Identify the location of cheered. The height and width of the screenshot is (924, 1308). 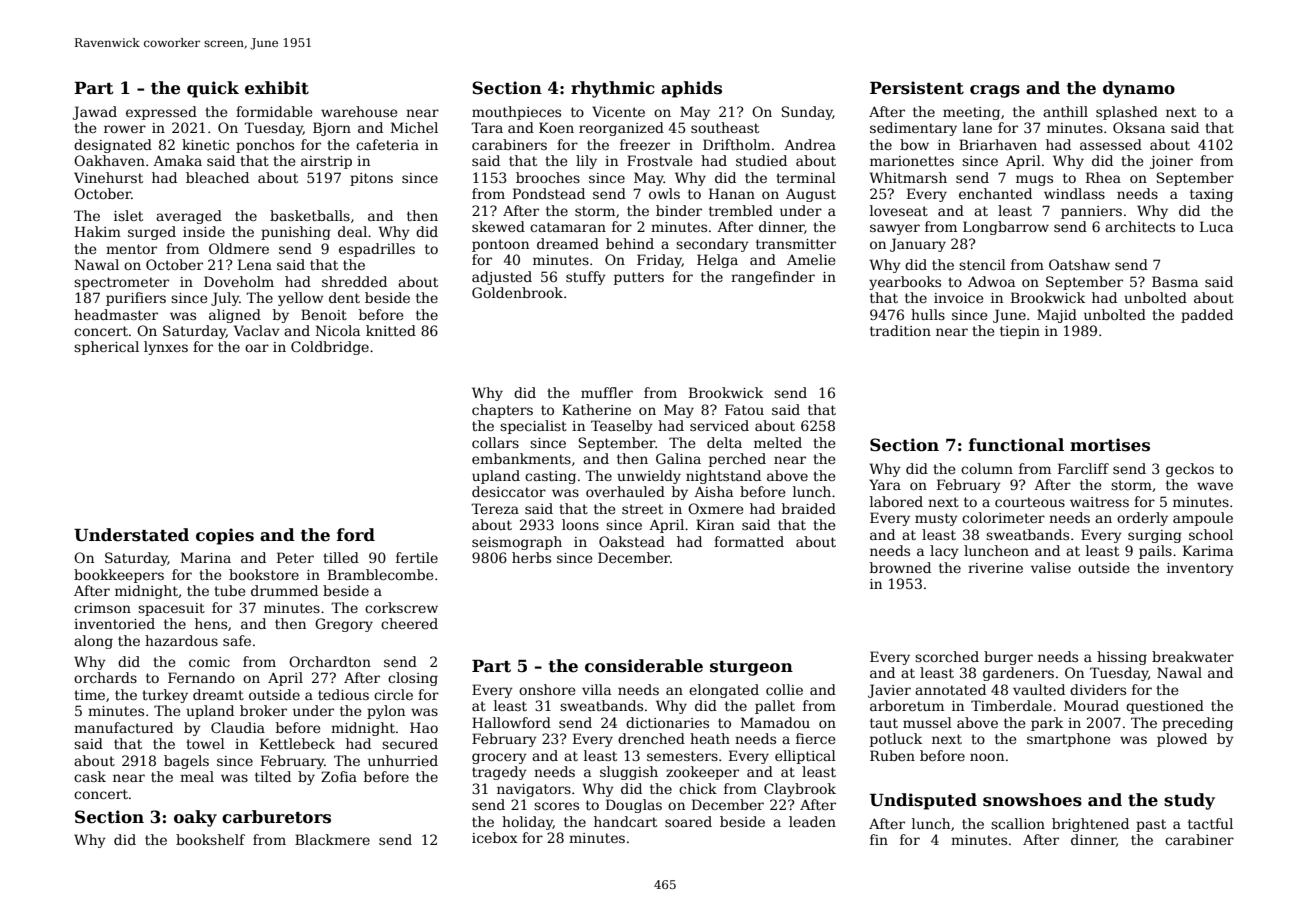
(409, 623).
